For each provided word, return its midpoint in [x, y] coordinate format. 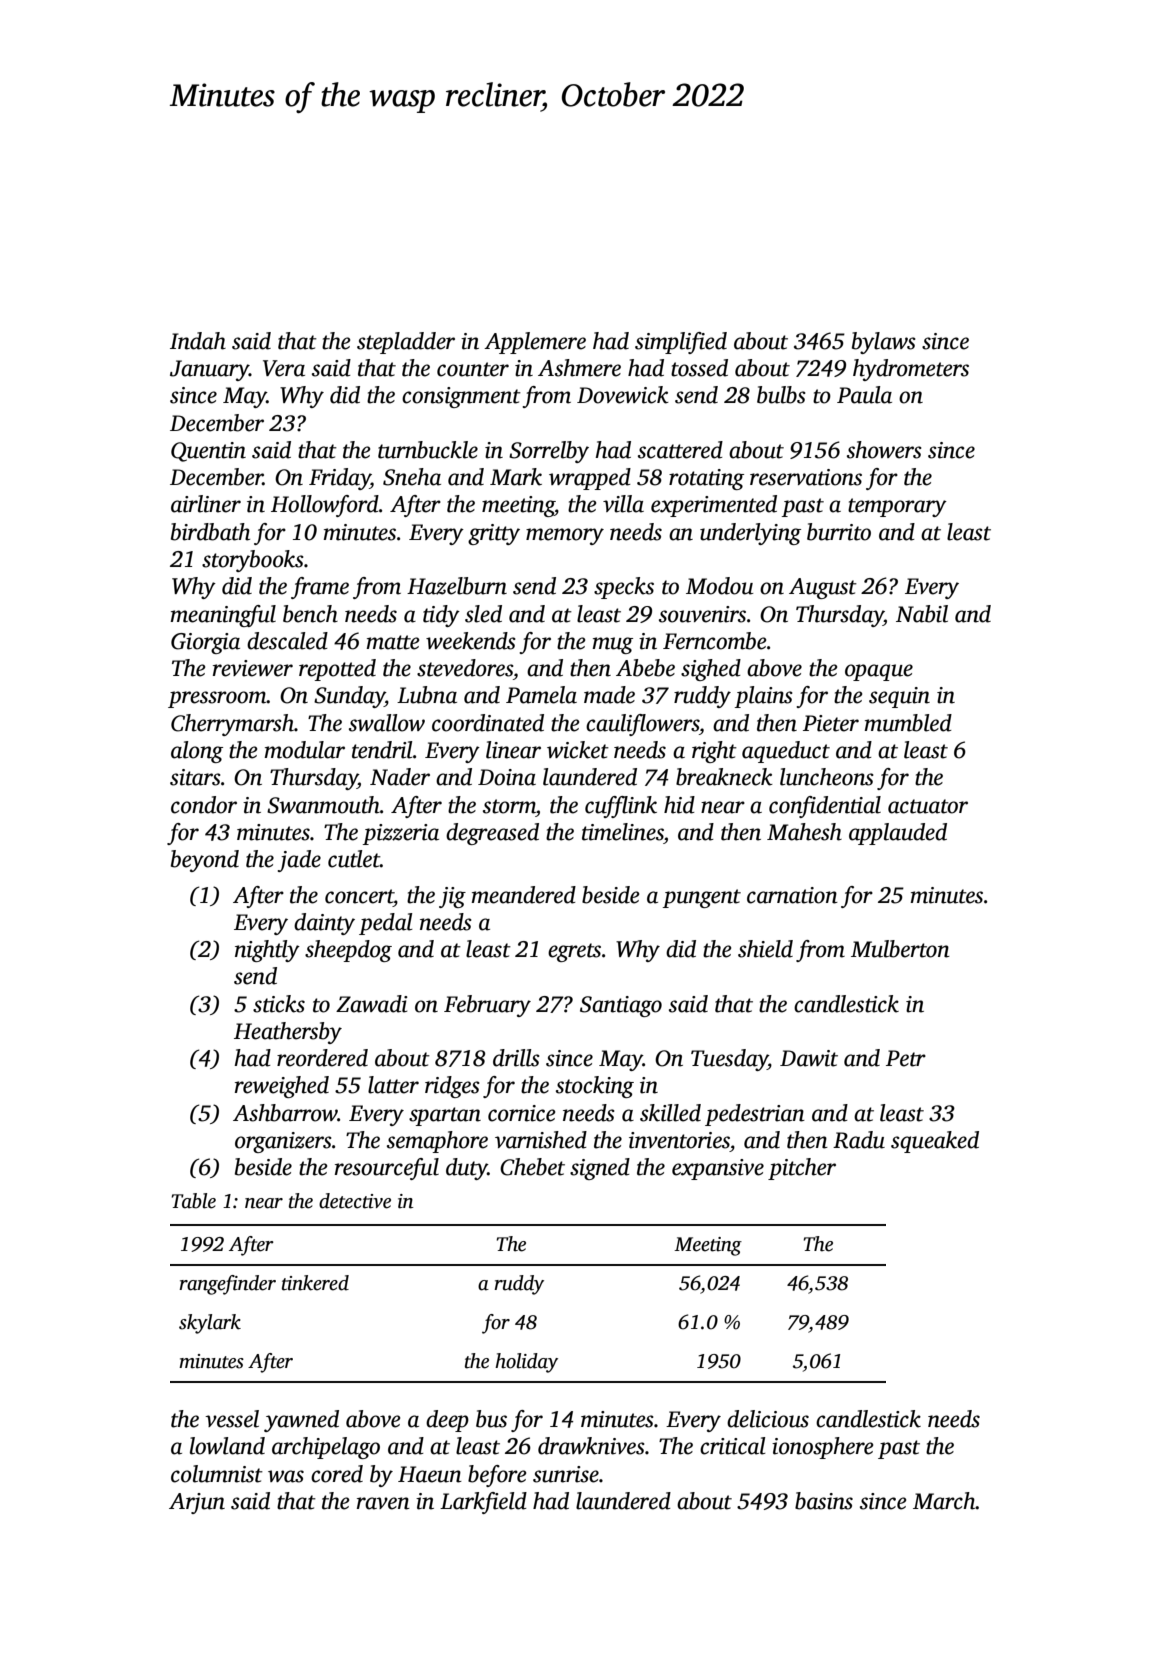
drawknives [591, 1446]
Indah [198, 341]
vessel [232, 1419]
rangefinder [227, 1285]
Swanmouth [323, 805]
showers [884, 450]
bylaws [884, 343]
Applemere [535, 343]
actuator [928, 806]
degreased [492, 834]
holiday [526, 1363]
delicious [768, 1419]
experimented [714, 506]
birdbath [210, 532]
